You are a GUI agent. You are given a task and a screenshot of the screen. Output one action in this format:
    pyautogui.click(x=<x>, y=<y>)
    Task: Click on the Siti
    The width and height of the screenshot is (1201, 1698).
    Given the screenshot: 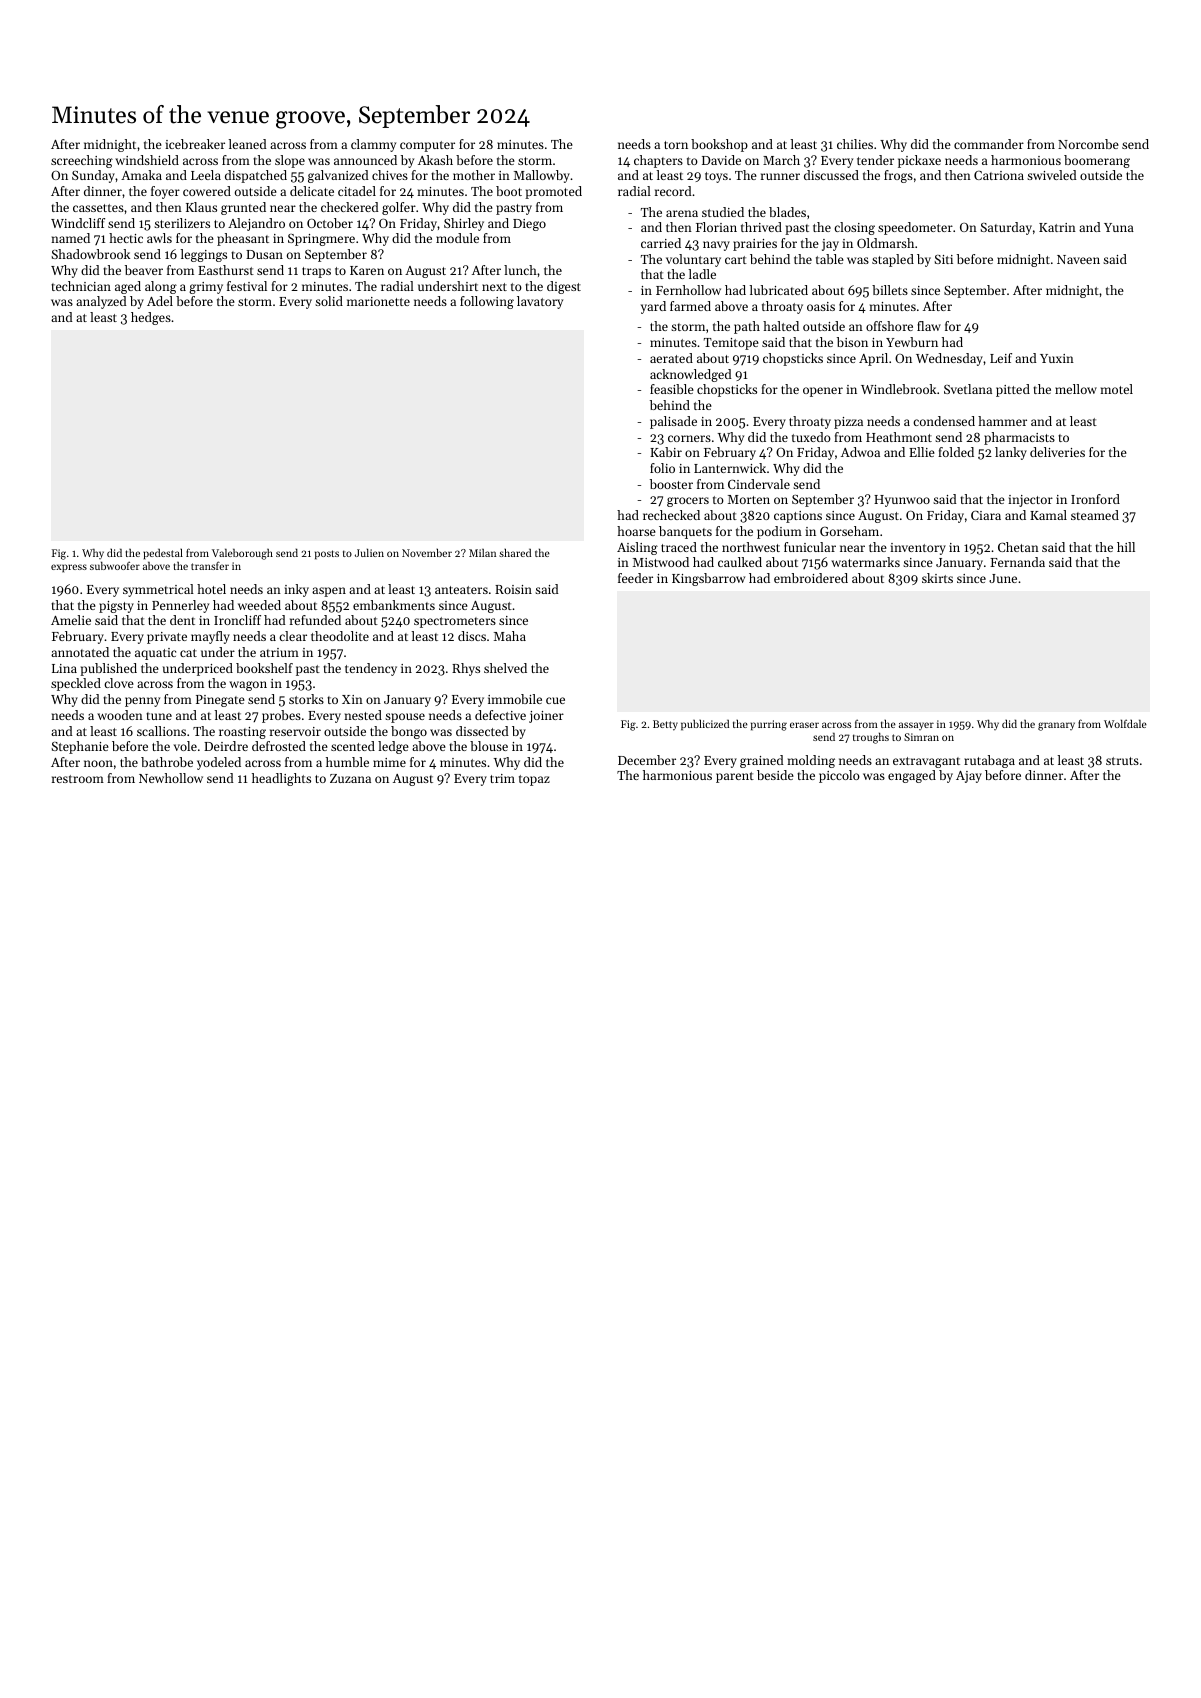 What is the action you would take?
    pyautogui.click(x=943, y=259)
